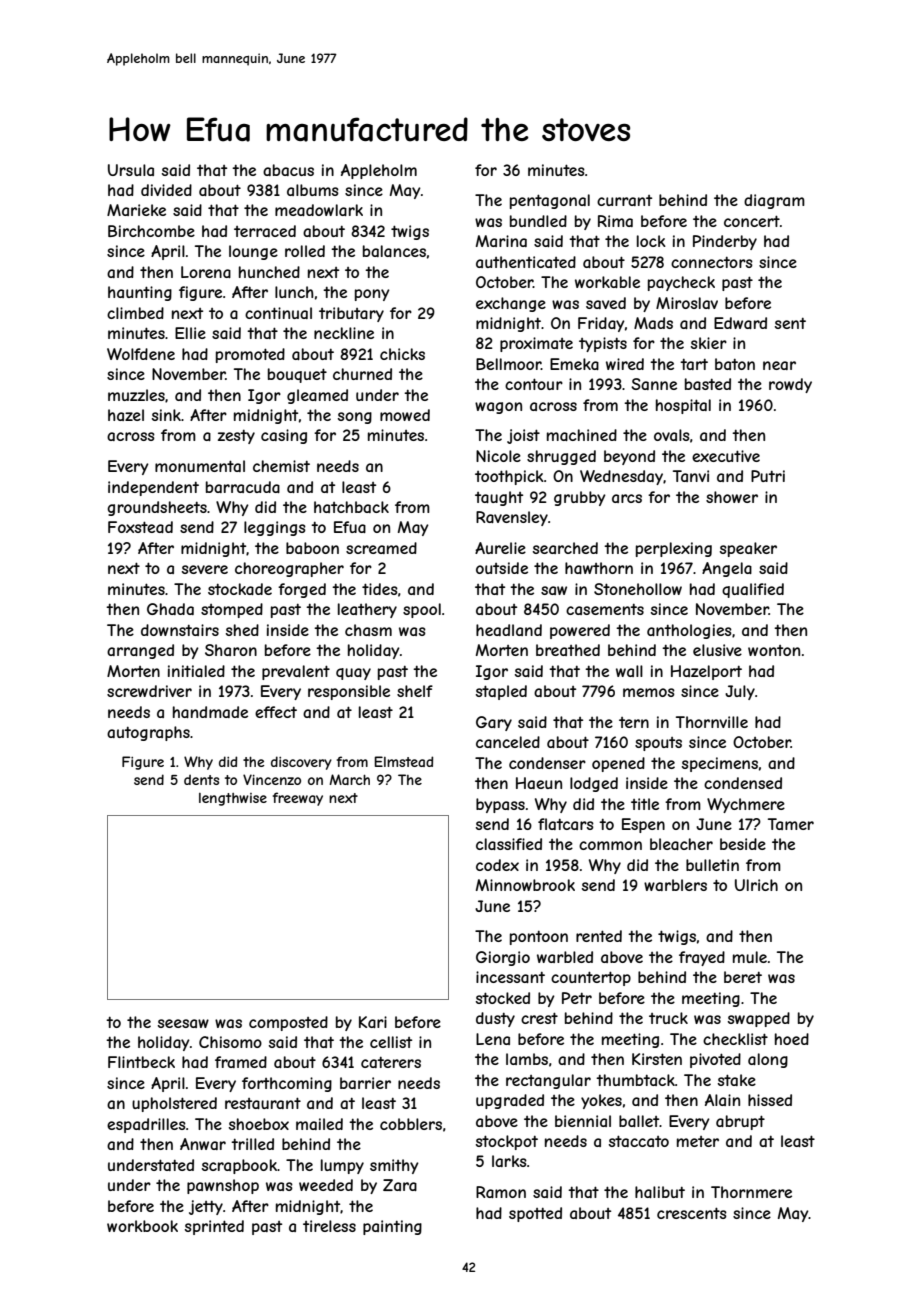  What do you see at coordinates (265, 231) in the screenshot?
I see `terraced` at bounding box center [265, 231].
